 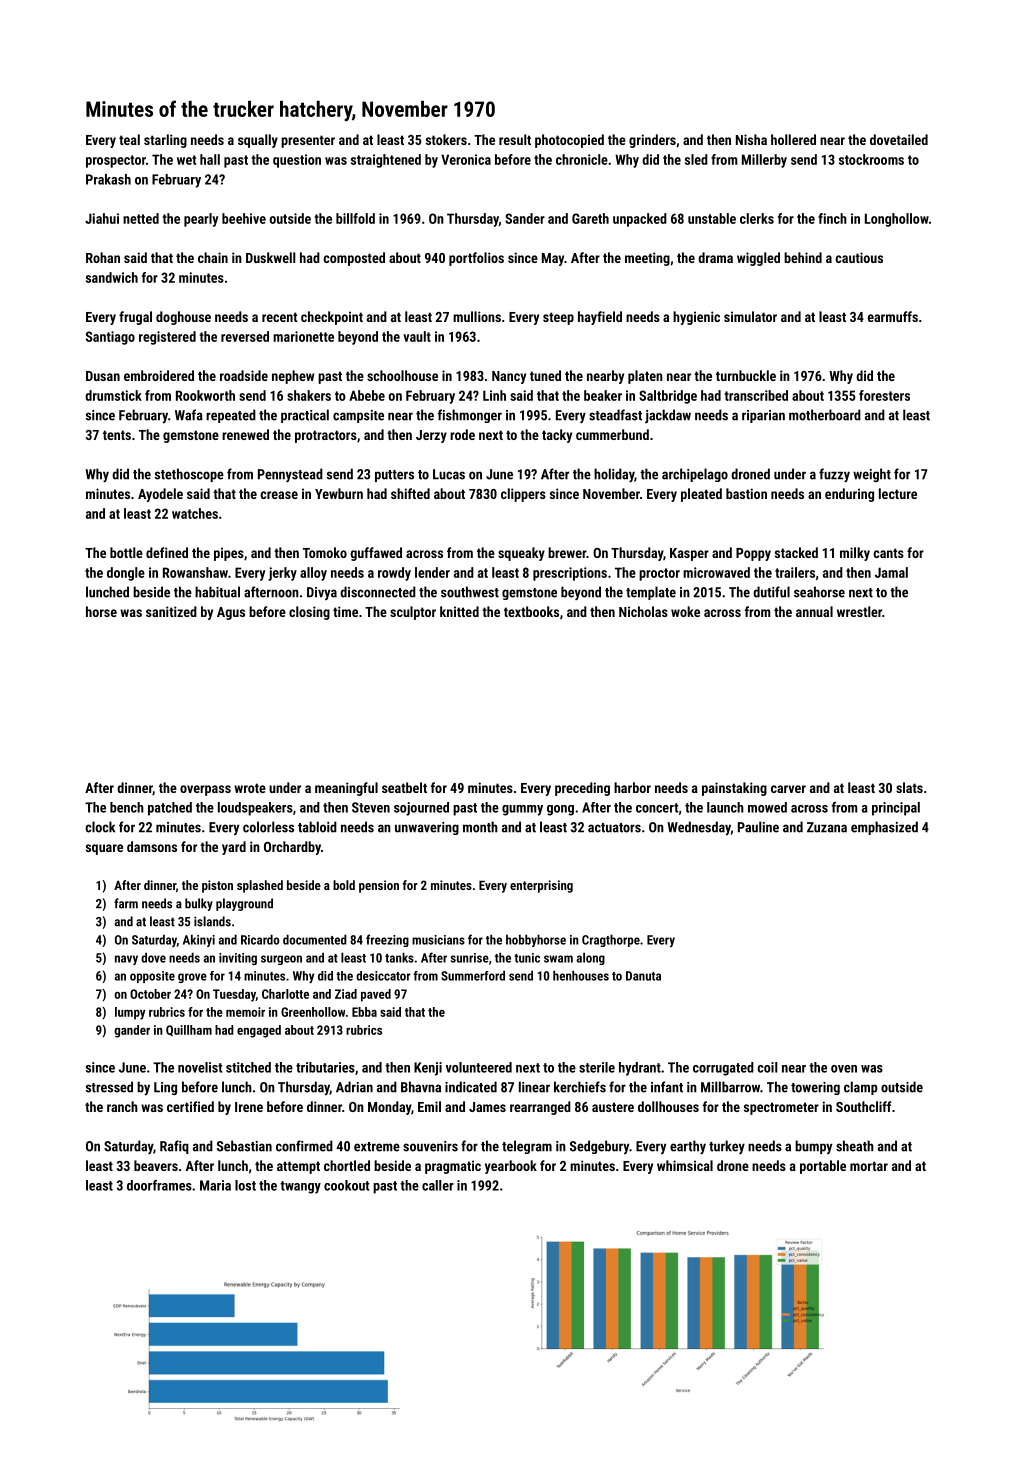 I want to click on wet, so click(x=186, y=160).
